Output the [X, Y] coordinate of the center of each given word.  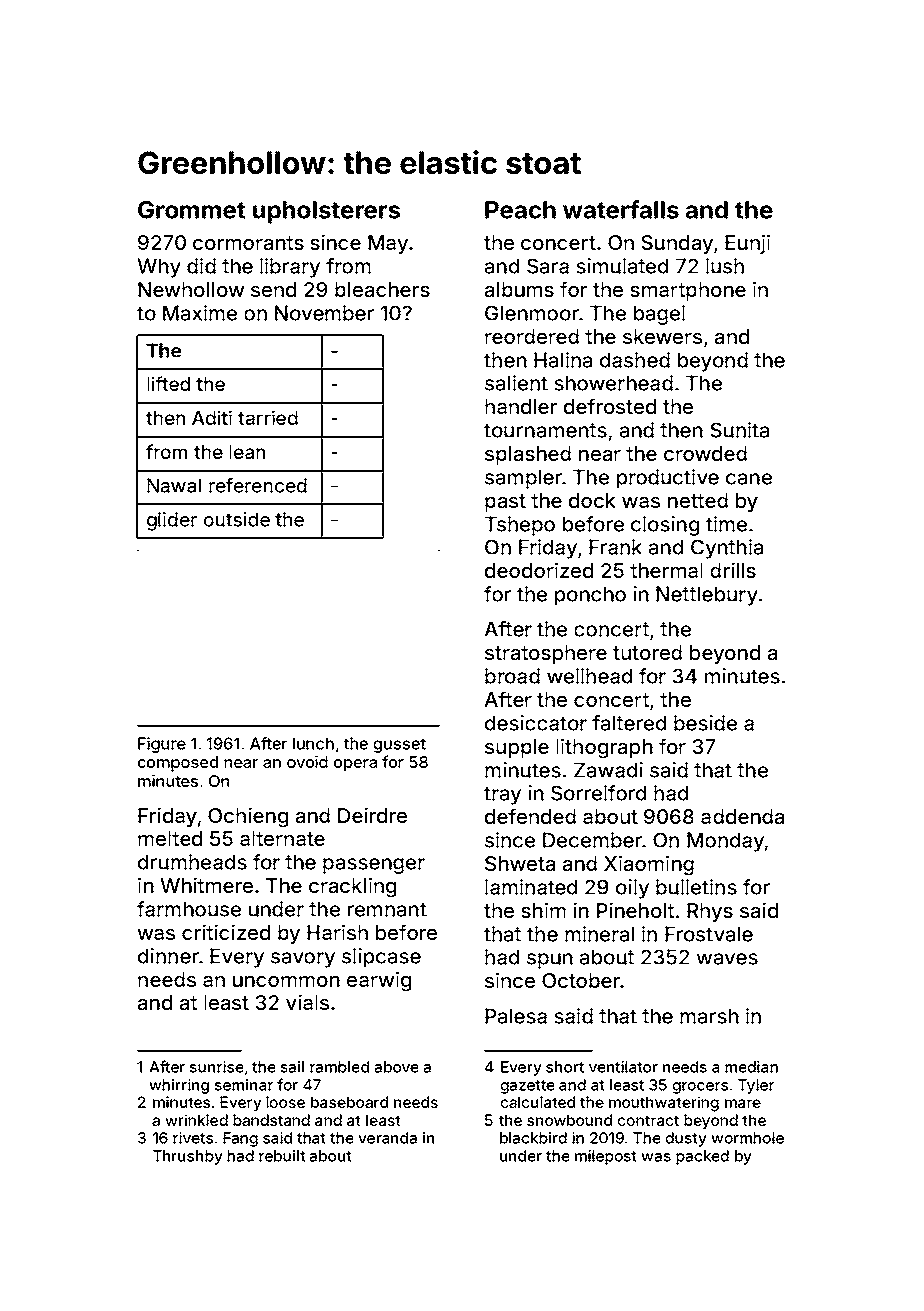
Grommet [192, 210]
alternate [282, 838]
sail [292, 1067]
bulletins [696, 887]
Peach [520, 210]
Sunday [677, 244]
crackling [352, 887]
